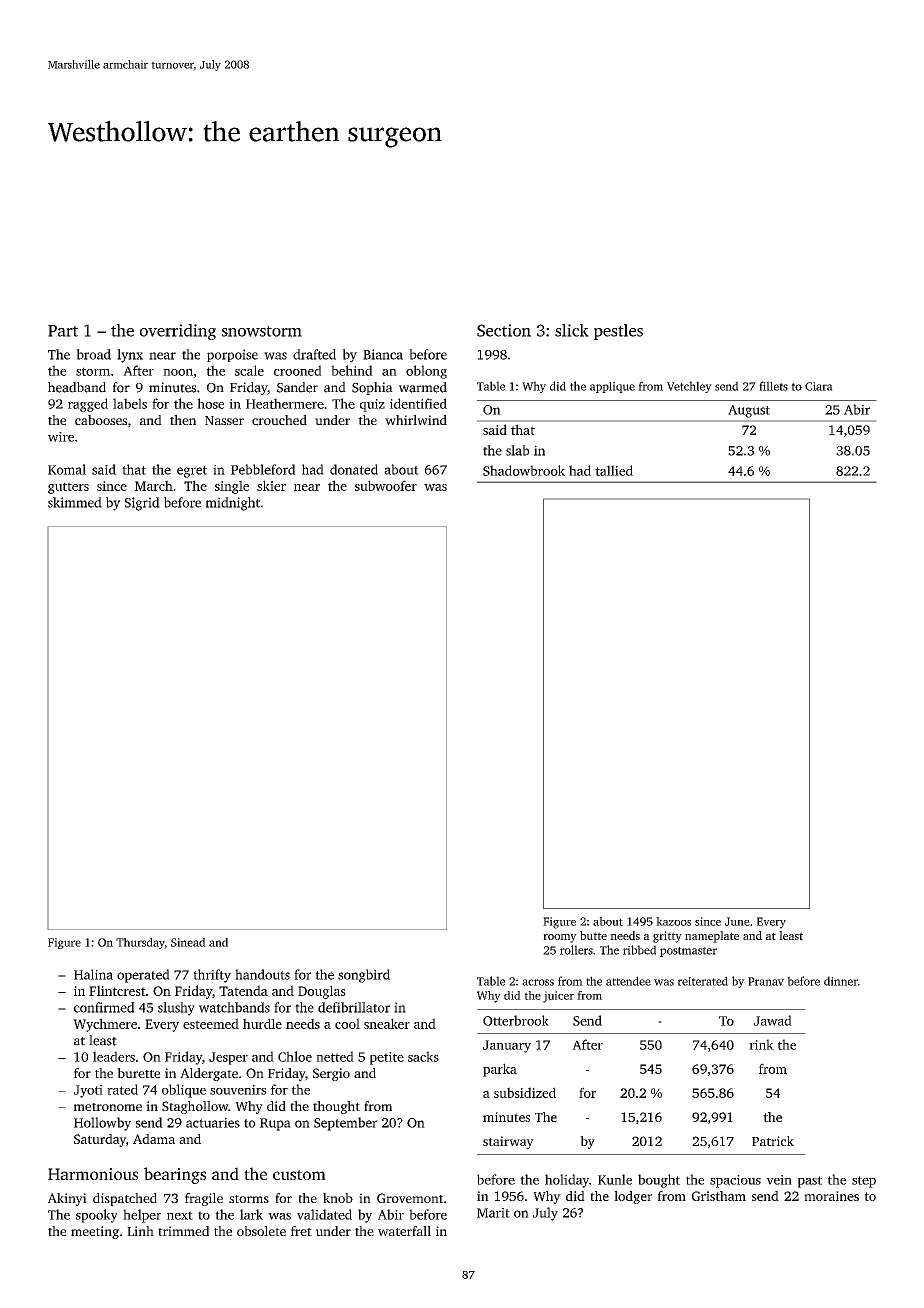 The width and height of the screenshot is (924, 1308). Describe the element at coordinates (508, 1142) in the screenshot. I see `stairway` at that location.
